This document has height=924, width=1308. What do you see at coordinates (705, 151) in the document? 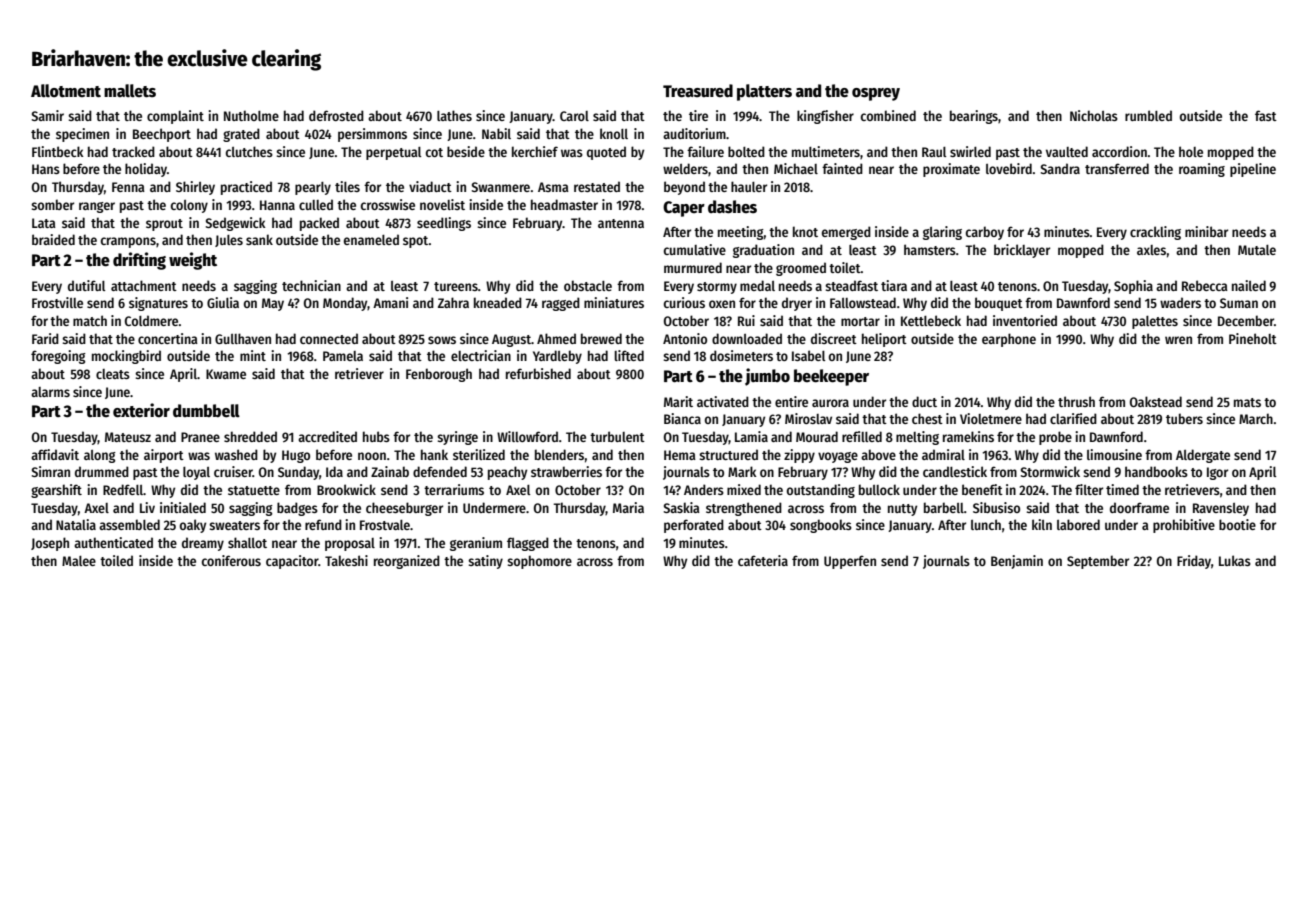
I see `failure` at bounding box center [705, 151].
